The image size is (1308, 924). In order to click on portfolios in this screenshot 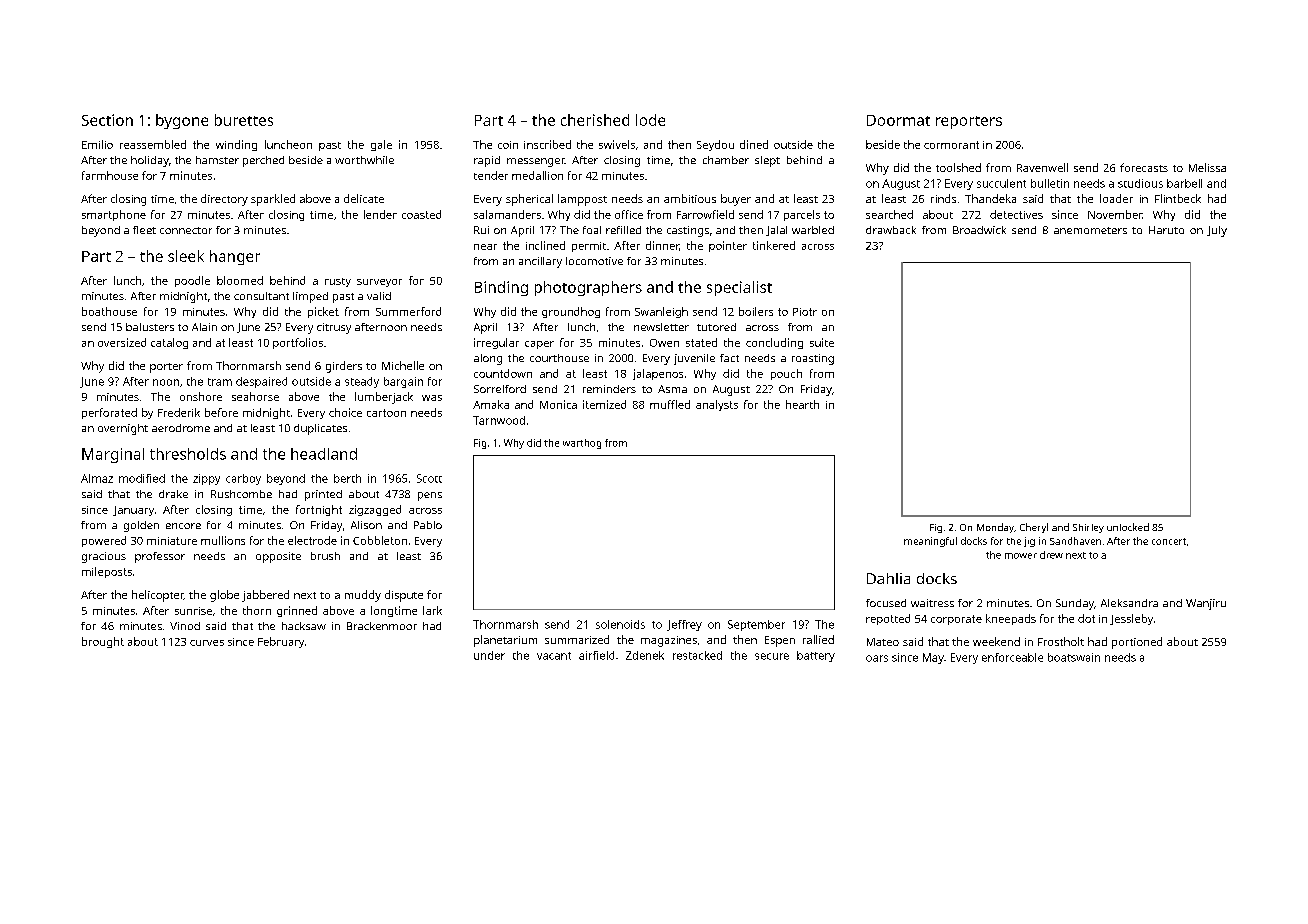, I will do `click(298, 343)`.
